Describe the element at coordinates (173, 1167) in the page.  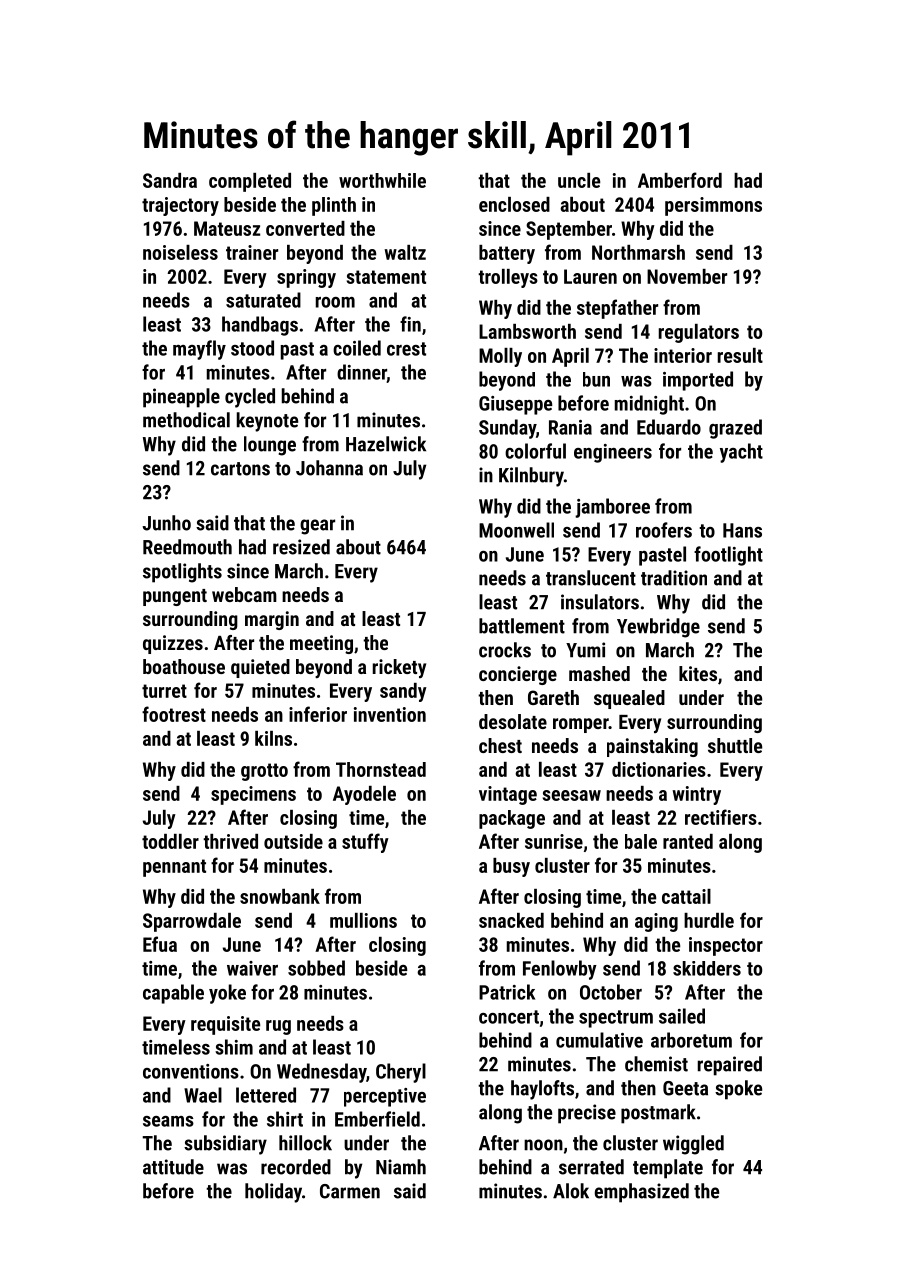
I see `attitude` at that location.
